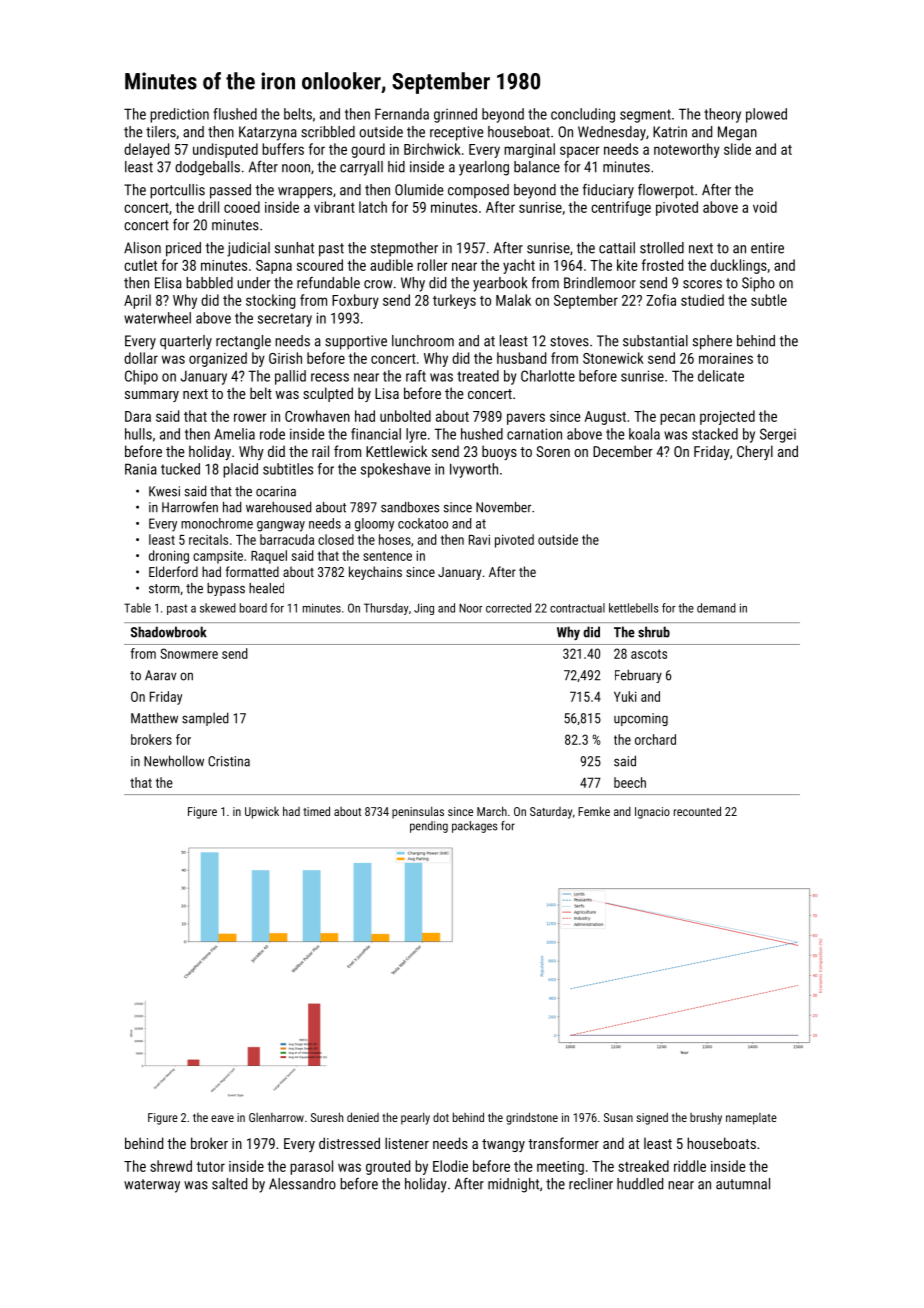 This screenshot has width=924, height=1308. Describe the element at coordinates (583, 115) in the screenshot. I see `concluding` at that location.
